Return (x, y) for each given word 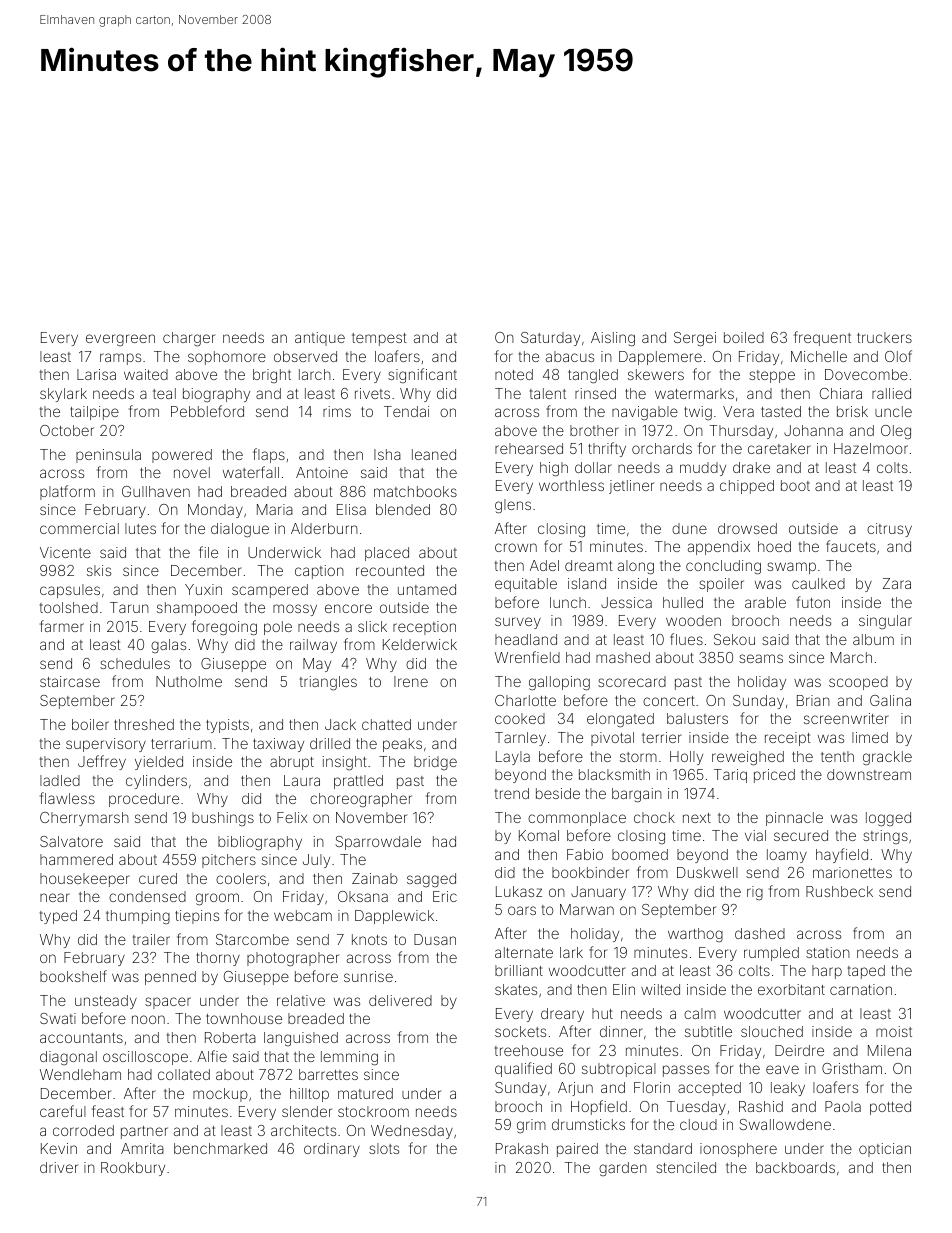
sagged (431, 880)
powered (182, 456)
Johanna (813, 430)
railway (313, 646)
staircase (70, 681)
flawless (67, 798)
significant (422, 375)
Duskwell (707, 872)
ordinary (332, 1150)
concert (669, 701)
